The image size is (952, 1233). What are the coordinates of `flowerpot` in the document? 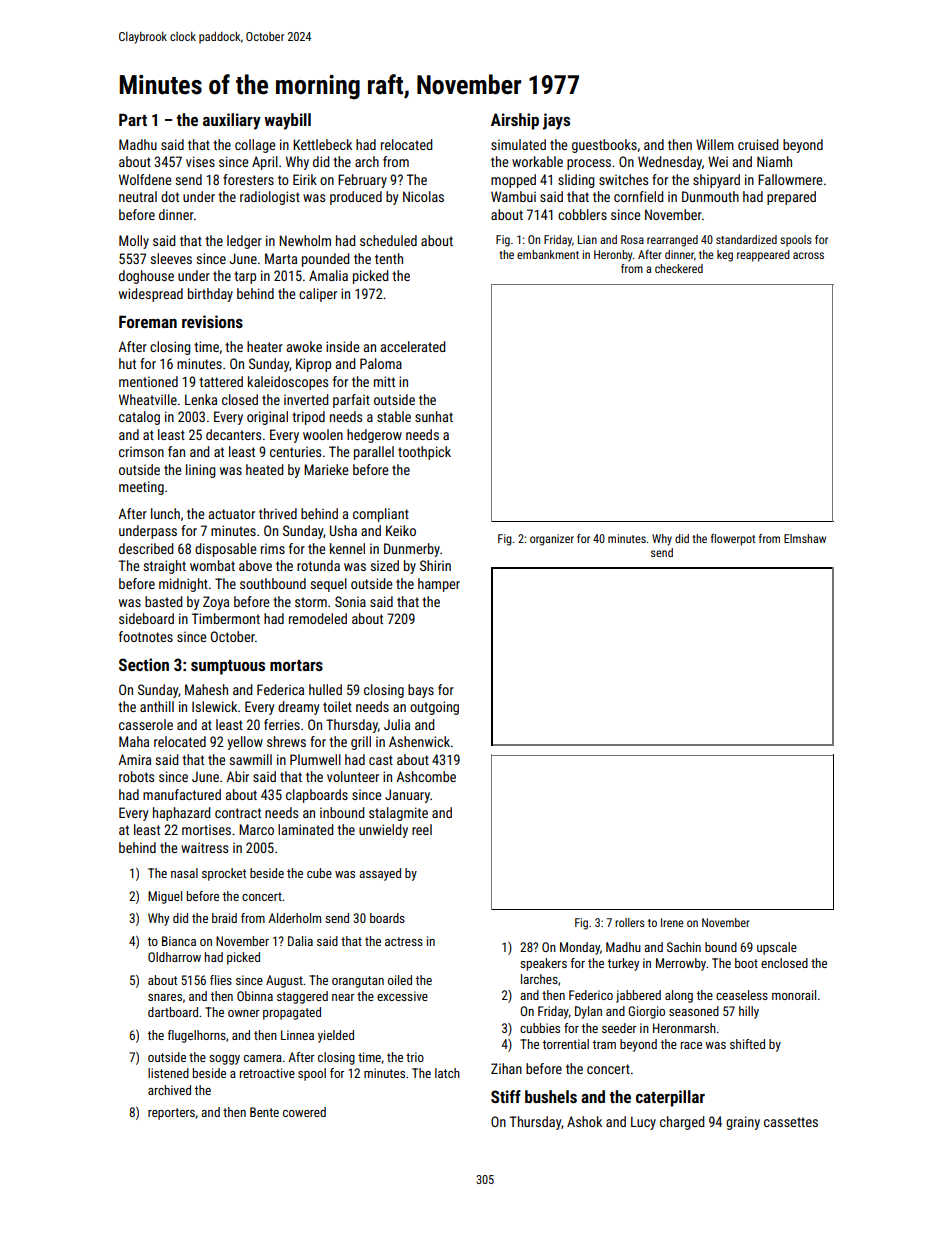 It's located at (733, 540).
